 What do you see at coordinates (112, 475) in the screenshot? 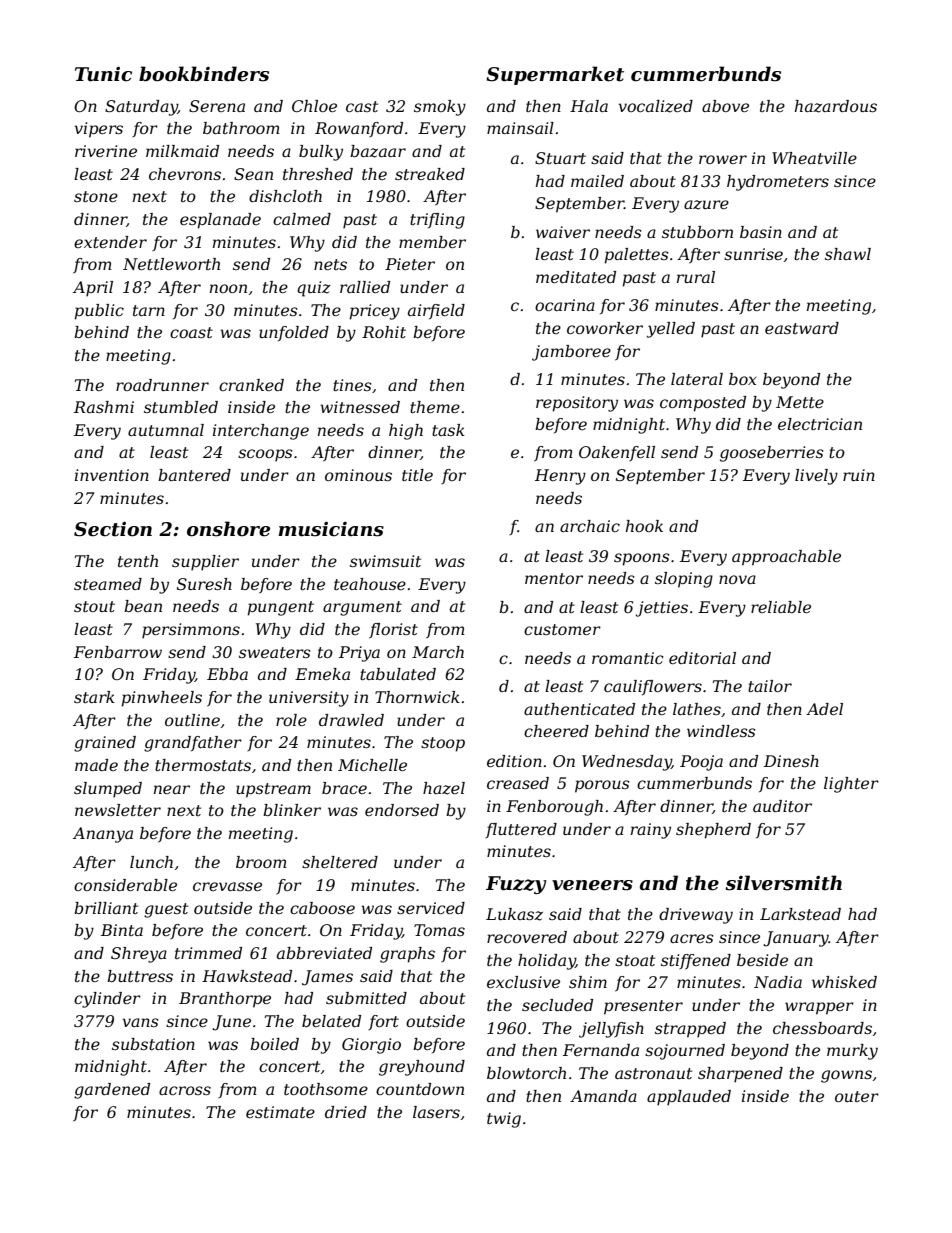
I see `invention` at bounding box center [112, 475].
